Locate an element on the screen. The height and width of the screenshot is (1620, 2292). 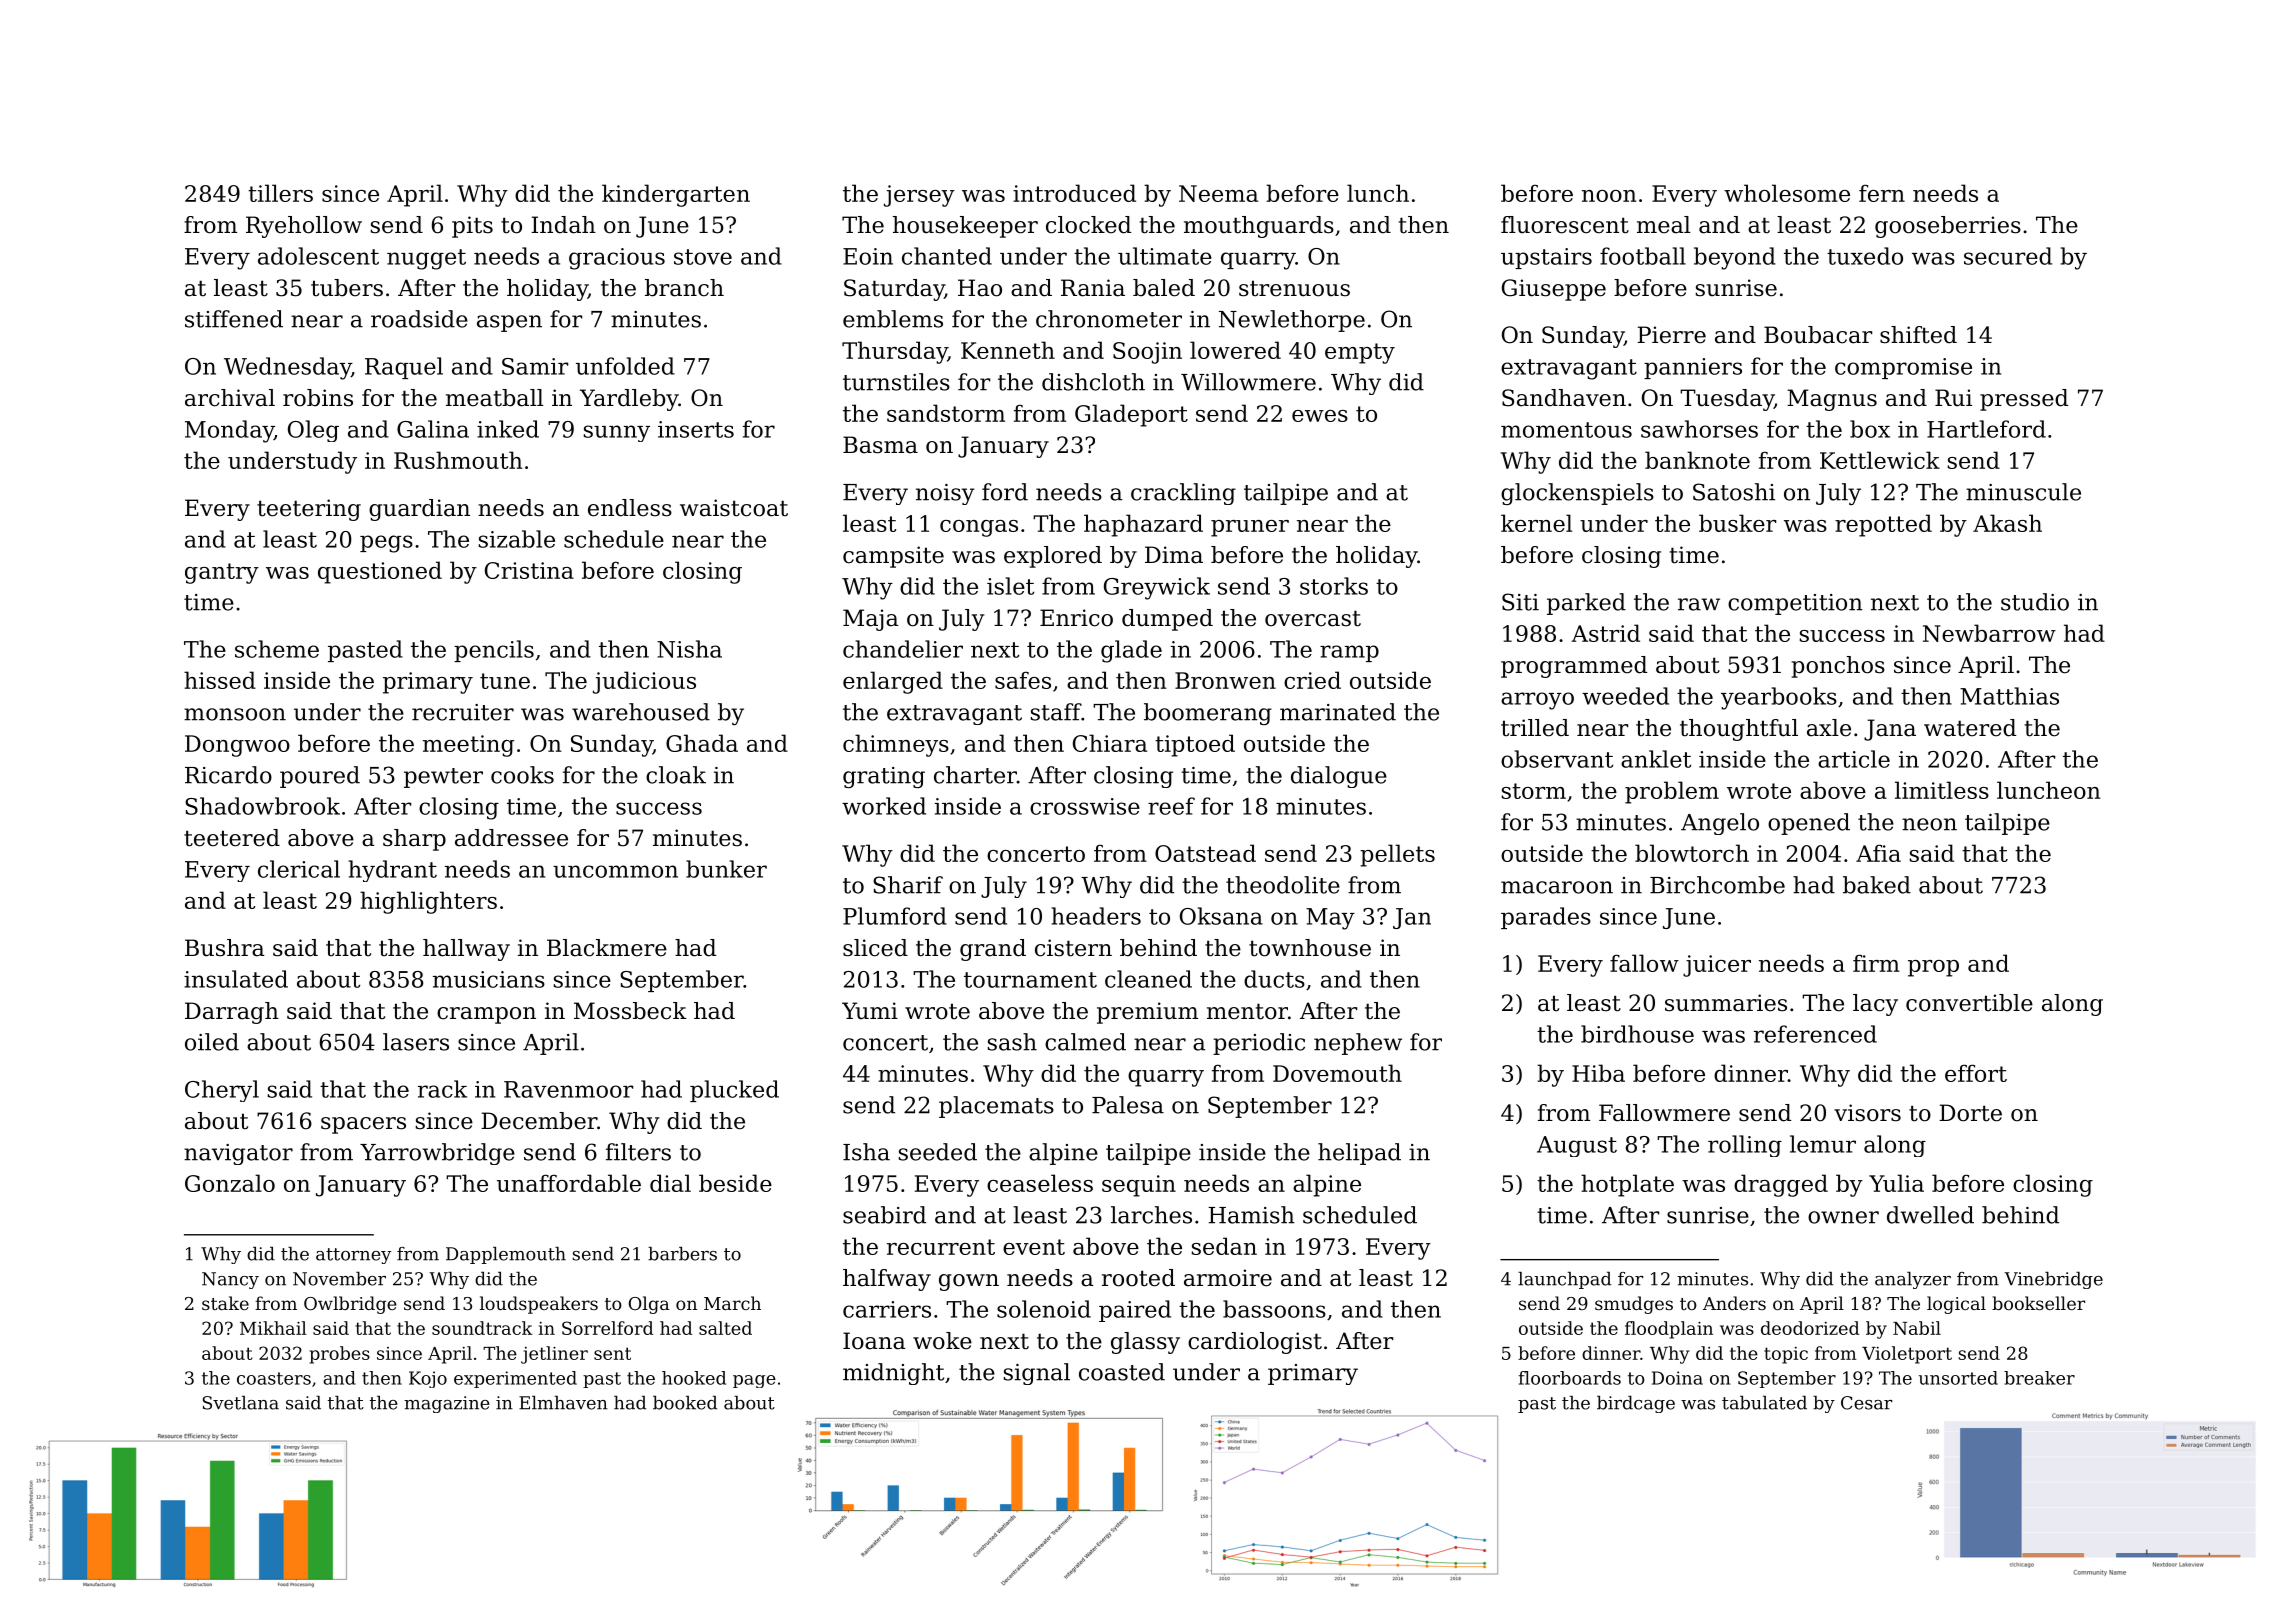
stiffened is located at coordinates (234, 319).
